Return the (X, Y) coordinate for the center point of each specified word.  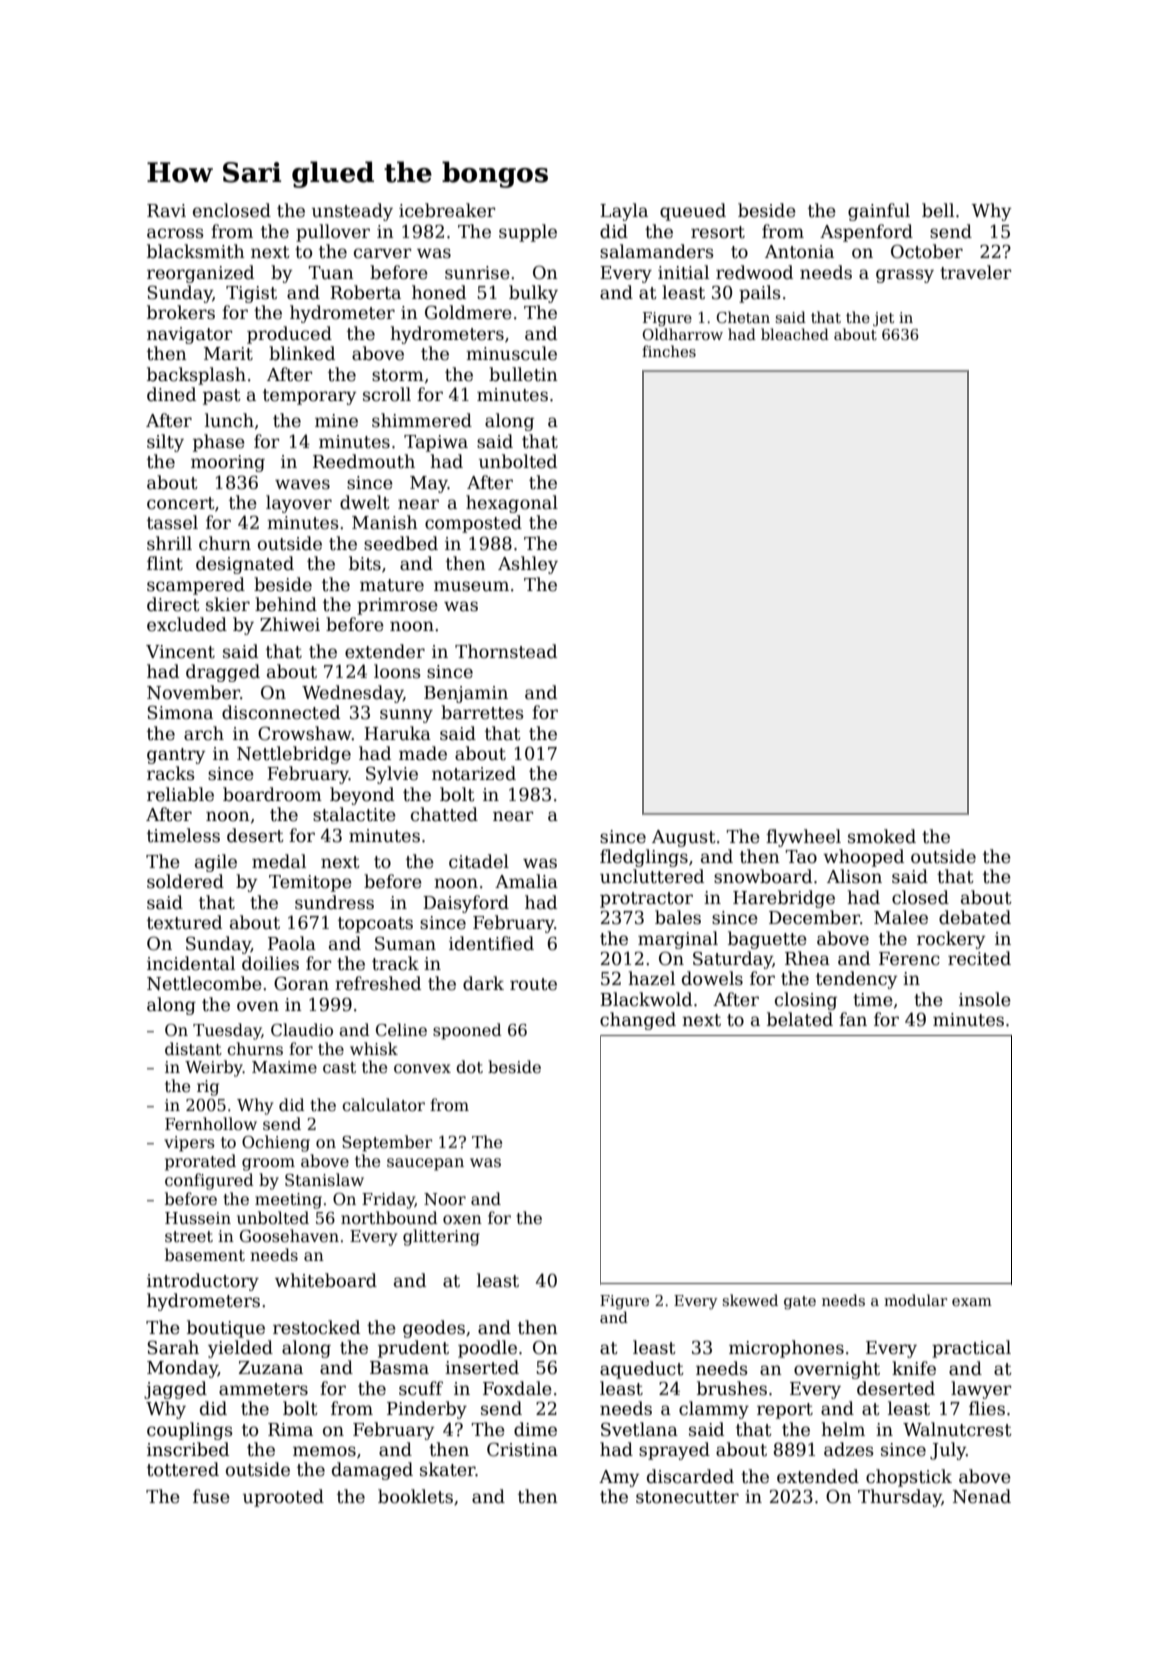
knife (914, 1368)
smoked (882, 836)
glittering (441, 1237)
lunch (229, 420)
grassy (905, 276)
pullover (333, 233)
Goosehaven (289, 1235)
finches (669, 351)
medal (279, 861)
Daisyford (466, 904)
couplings (190, 1431)
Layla (624, 212)
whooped (863, 858)
